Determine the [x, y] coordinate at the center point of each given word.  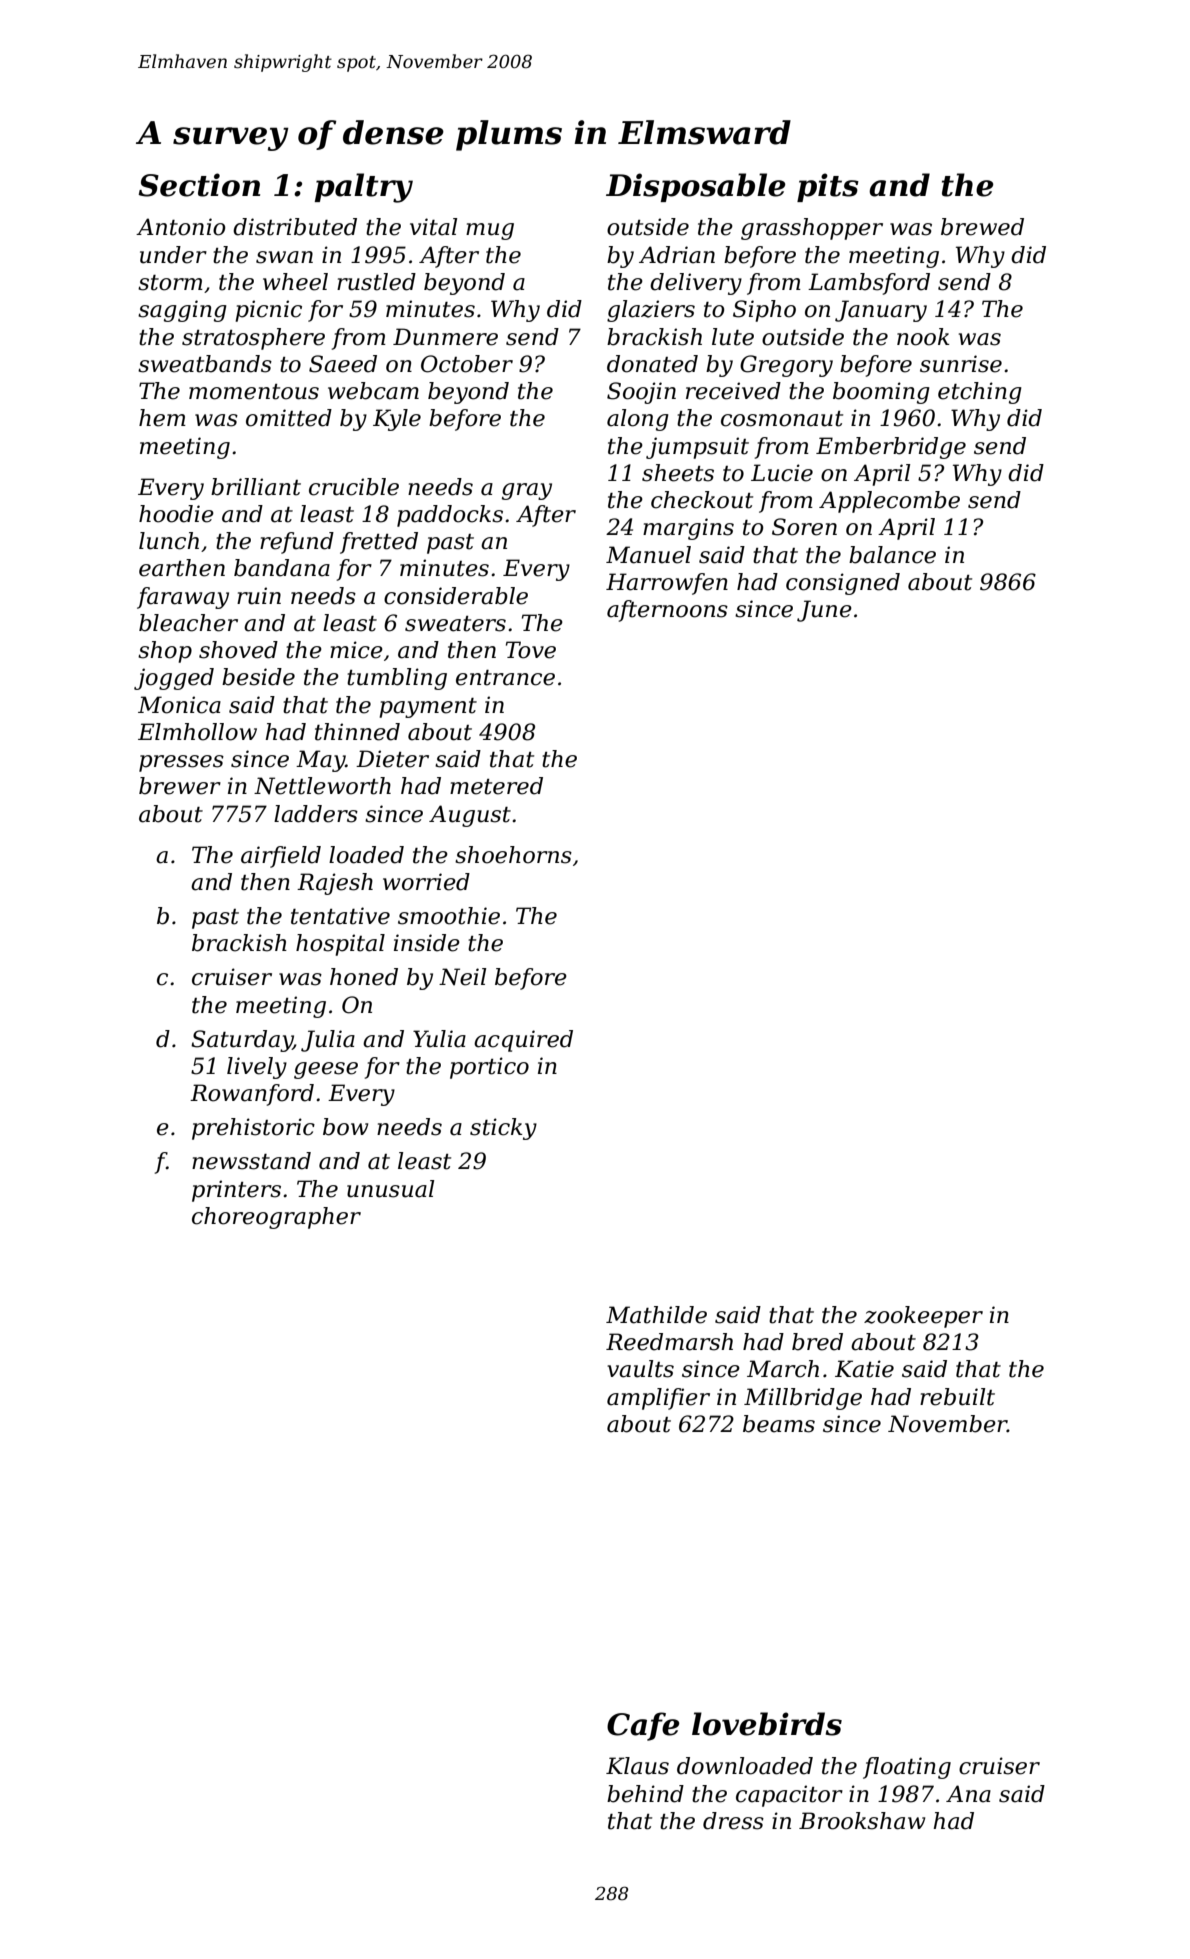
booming [881, 393]
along [638, 420]
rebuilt [957, 1397]
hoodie [176, 514]
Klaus [637, 1766]
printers [236, 1191]
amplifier [658, 1399]
